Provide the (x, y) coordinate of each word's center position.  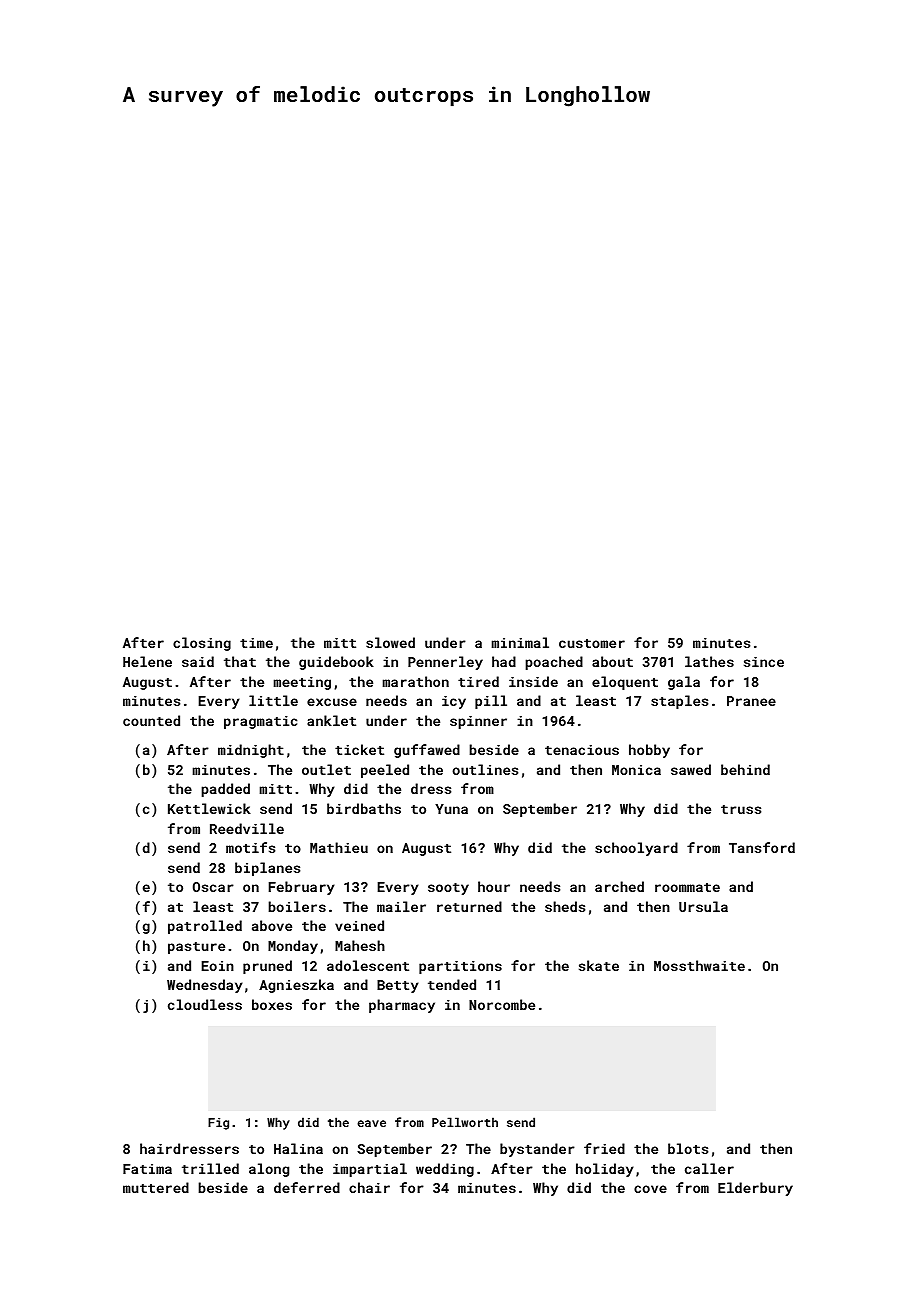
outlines (485, 769)
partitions (460, 967)
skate (599, 965)
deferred (307, 1187)
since (764, 662)
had (504, 661)
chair (369, 1187)
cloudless (205, 1004)
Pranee (751, 701)
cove (650, 1189)
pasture (196, 948)
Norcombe (502, 1004)
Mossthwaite (699, 965)
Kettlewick (209, 808)
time (256, 643)
